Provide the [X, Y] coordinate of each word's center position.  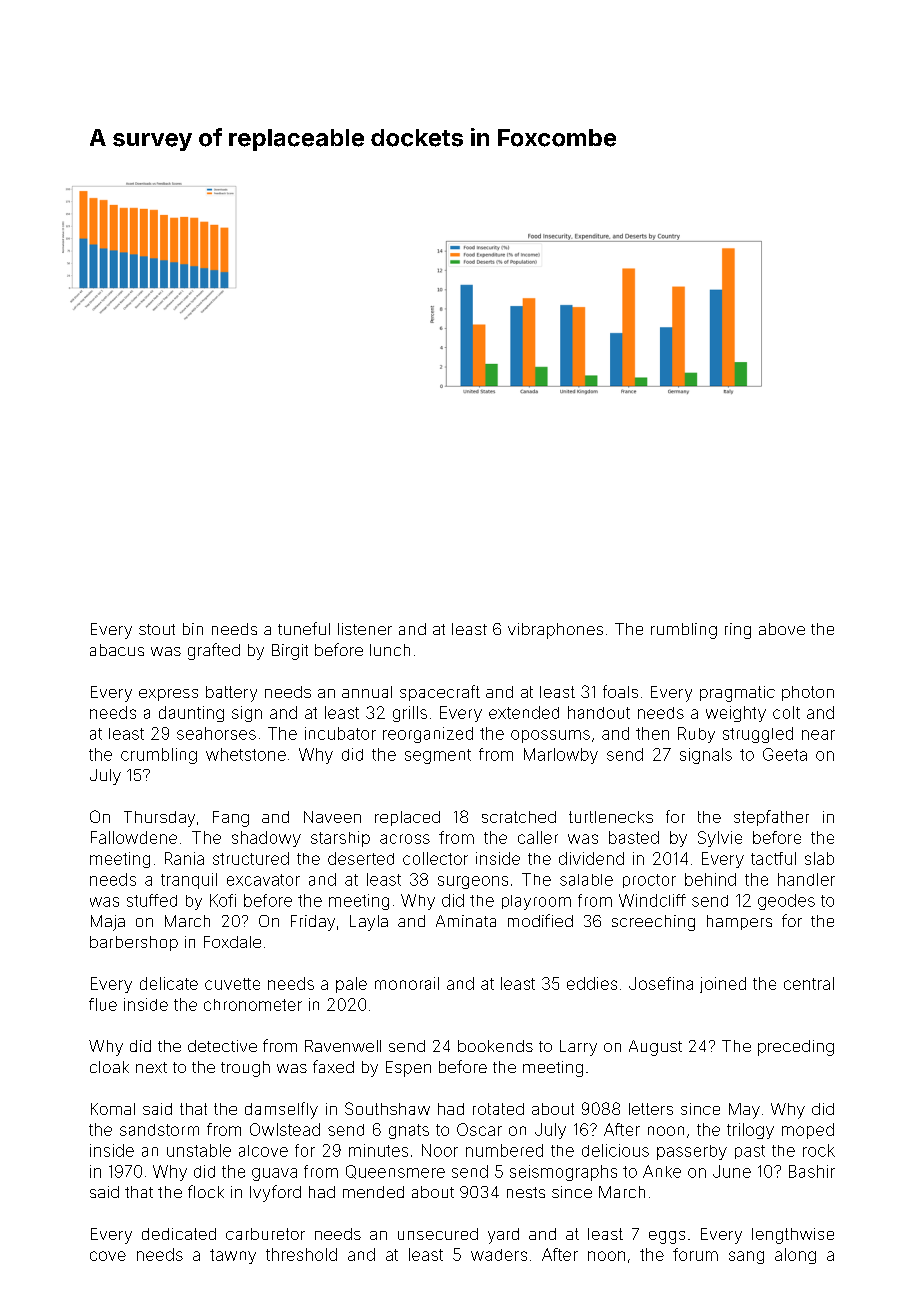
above [782, 629]
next [151, 1067]
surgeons [473, 882]
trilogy [750, 1131]
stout [157, 629]
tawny [233, 1256]
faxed [333, 1066]
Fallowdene [134, 837]
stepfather [771, 818]
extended [524, 712]
